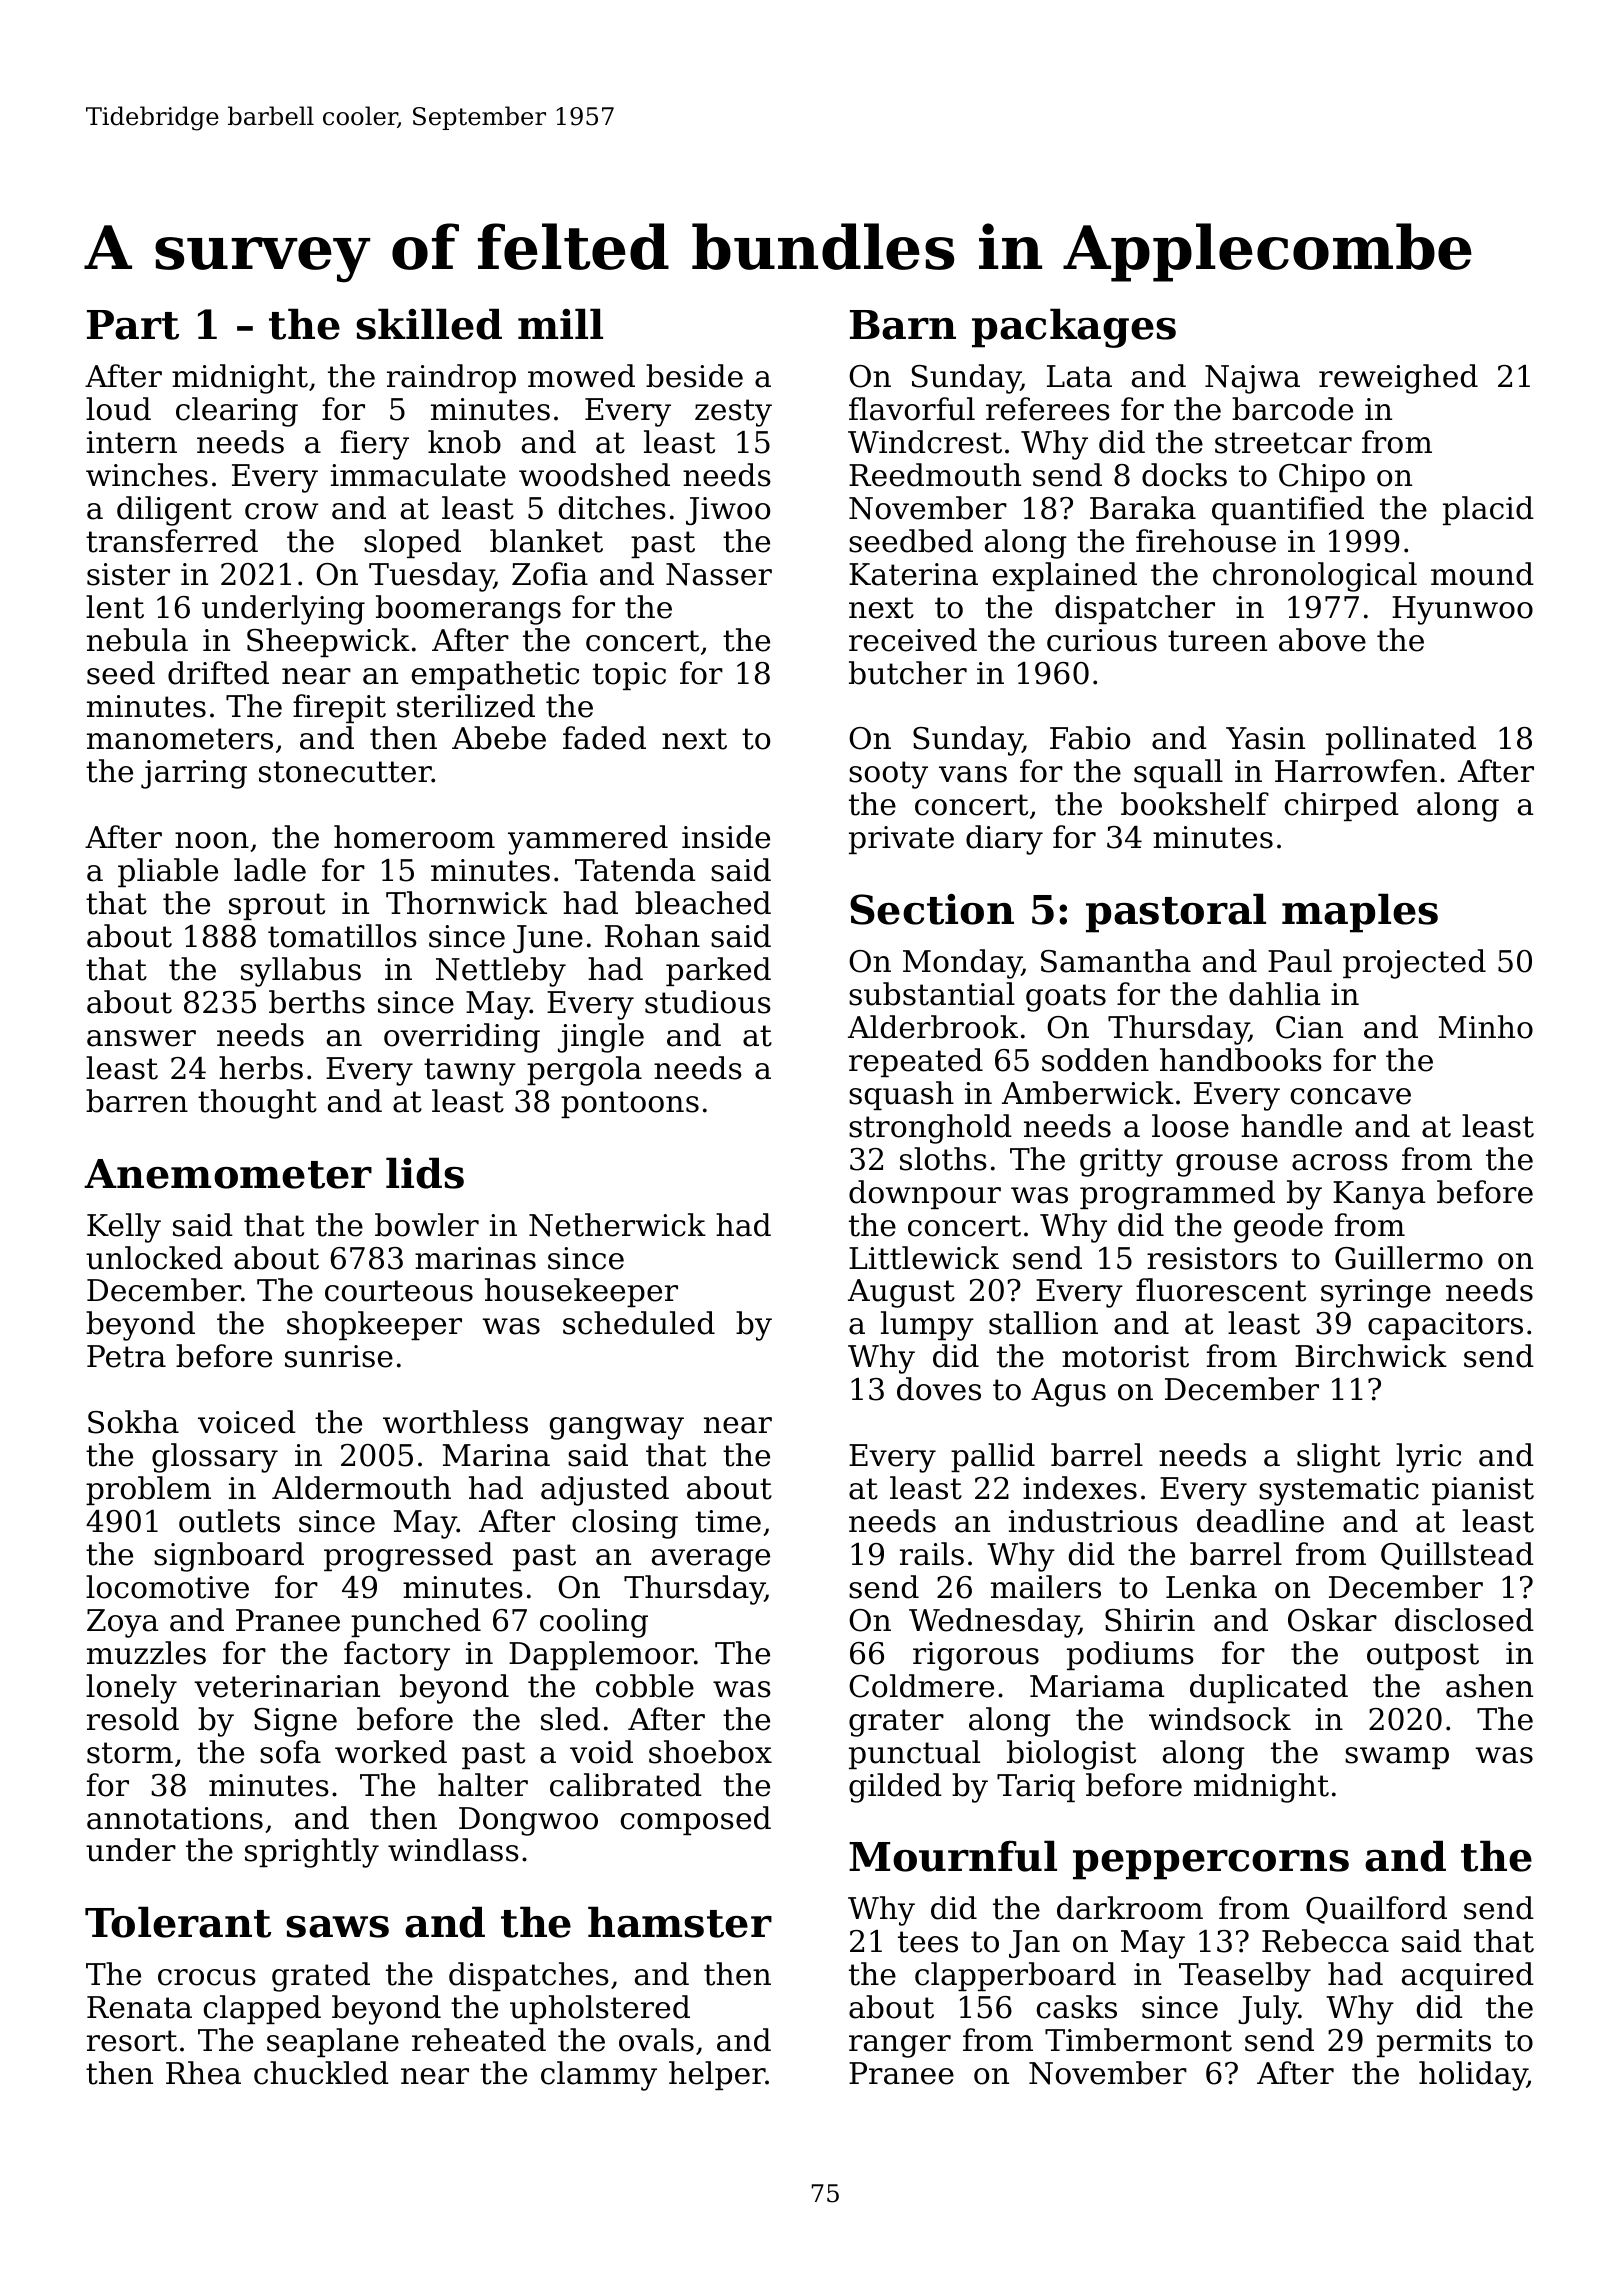 This screenshot has height=2292, width=1620. I want to click on fluorescent, so click(1221, 1290).
